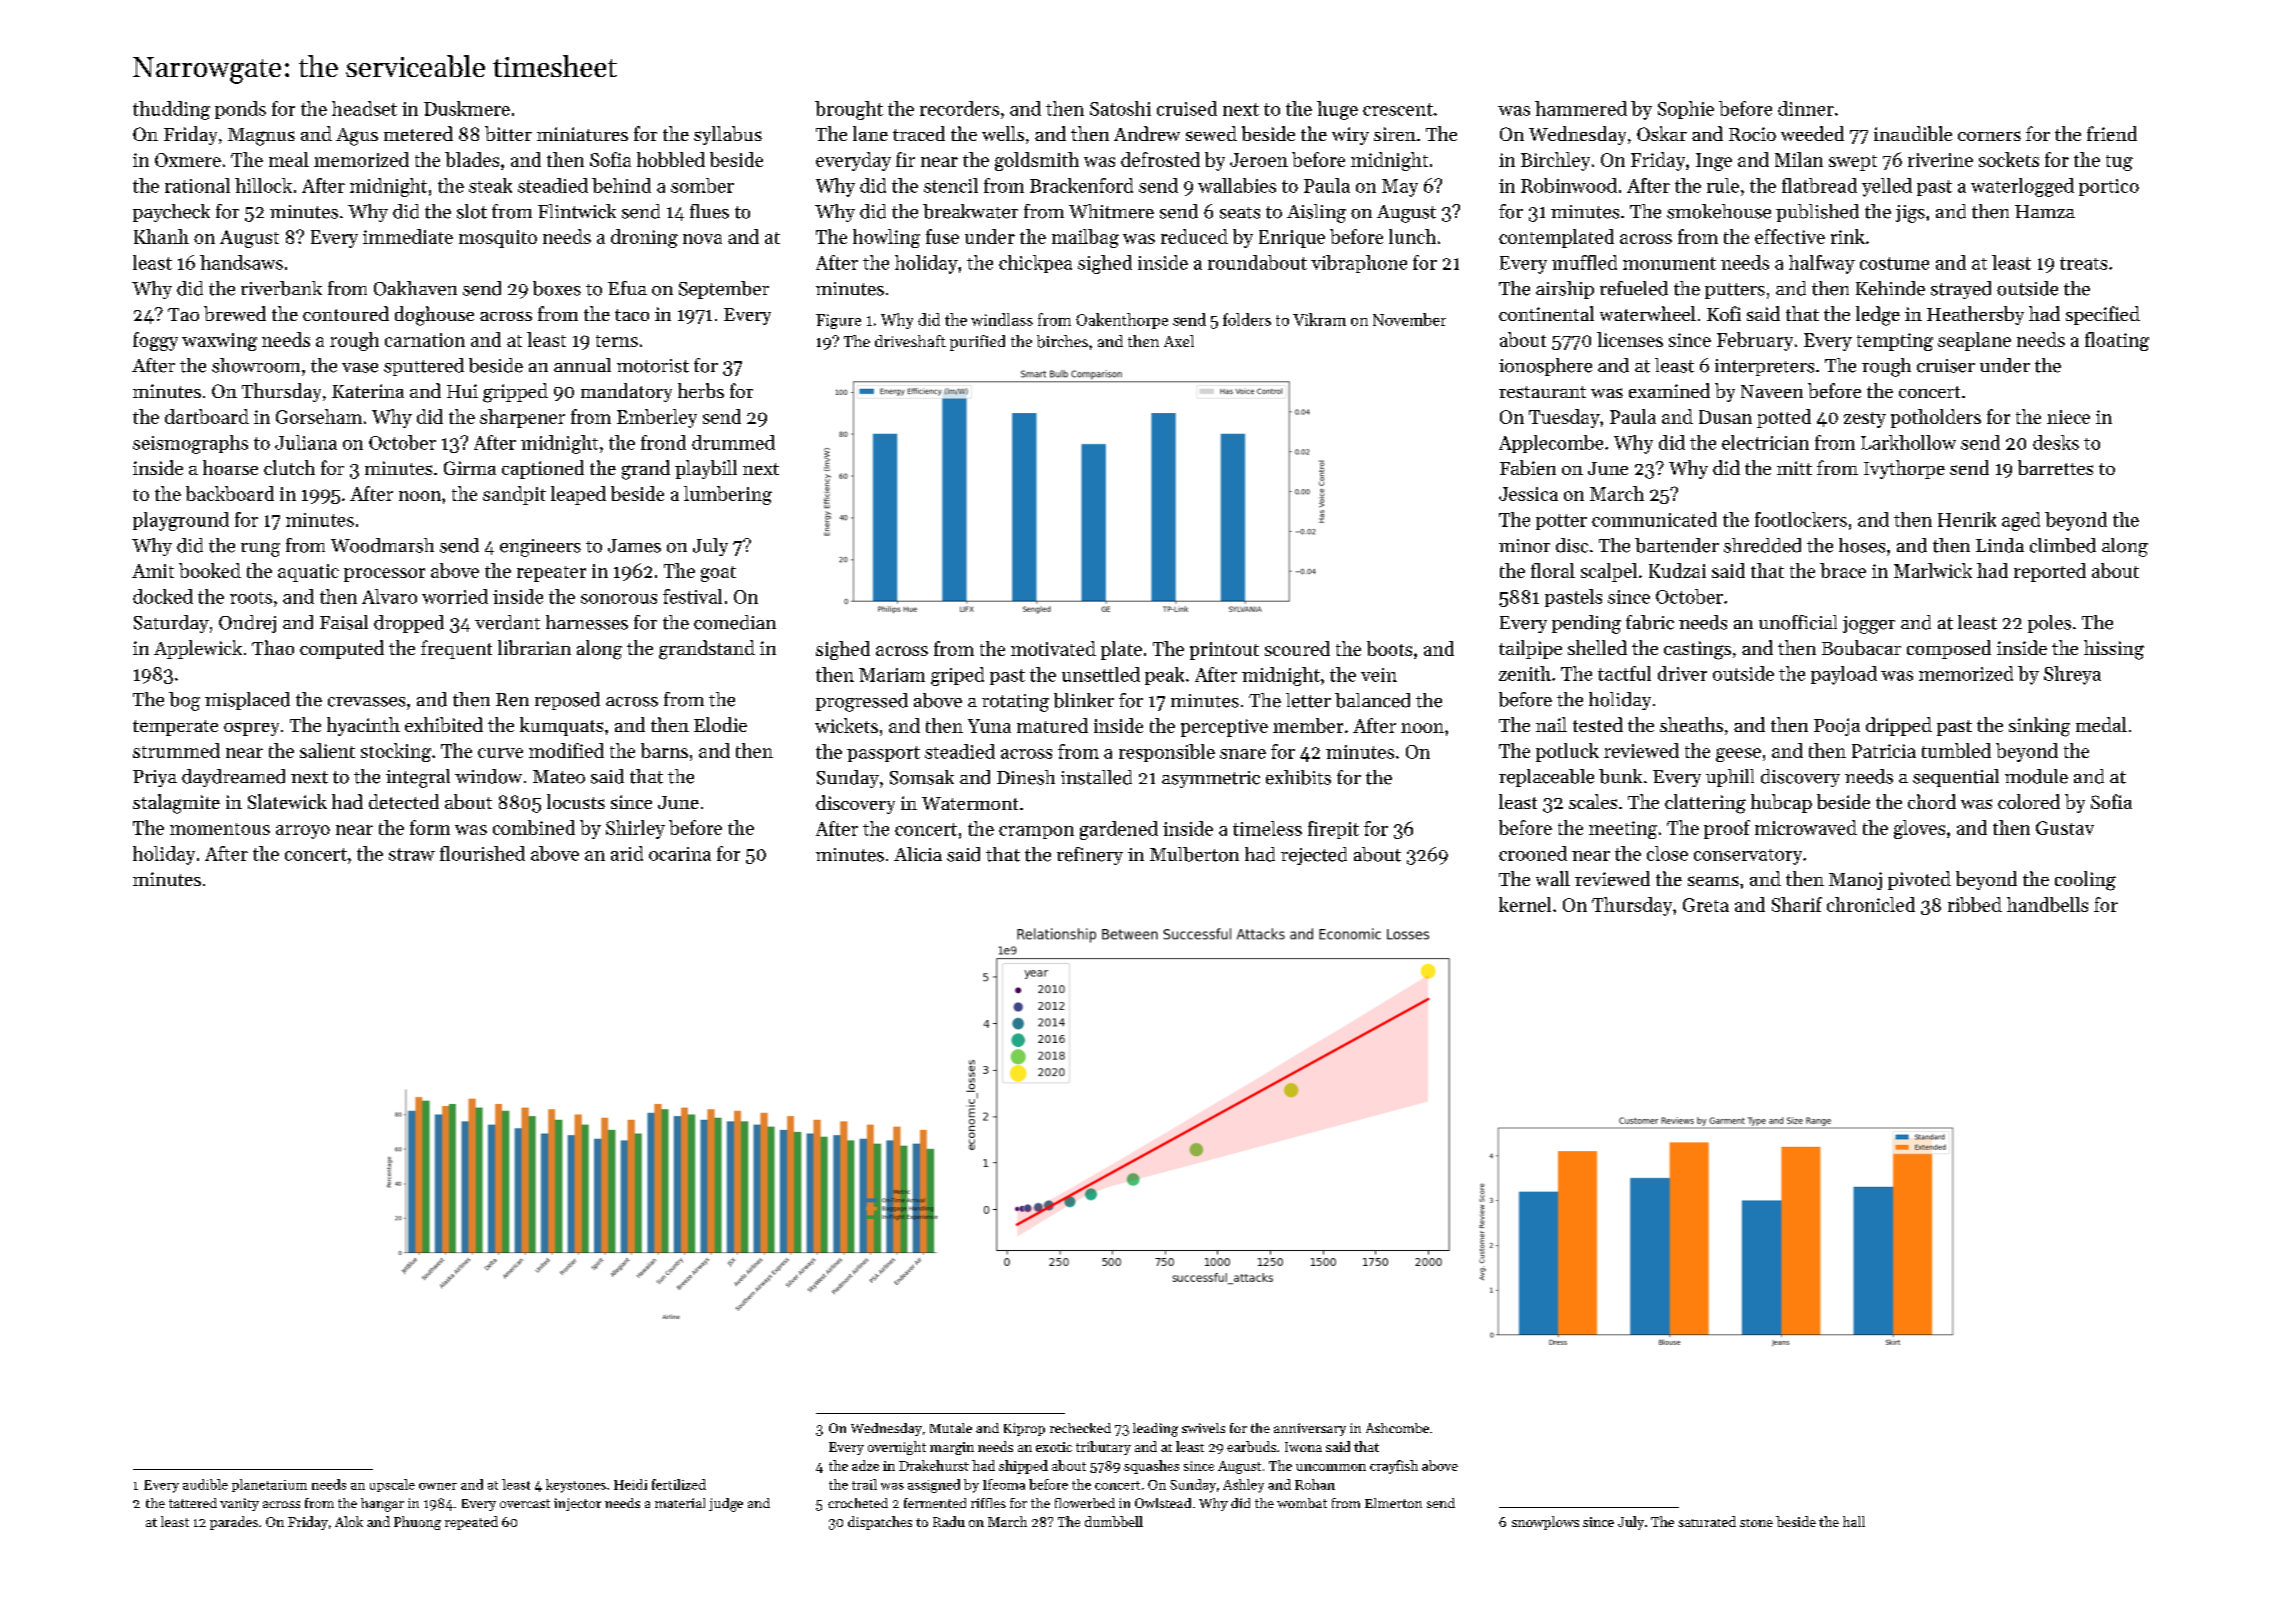  What do you see at coordinates (1871, 904) in the screenshot?
I see `chronicled` at bounding box center [1871, 904].
